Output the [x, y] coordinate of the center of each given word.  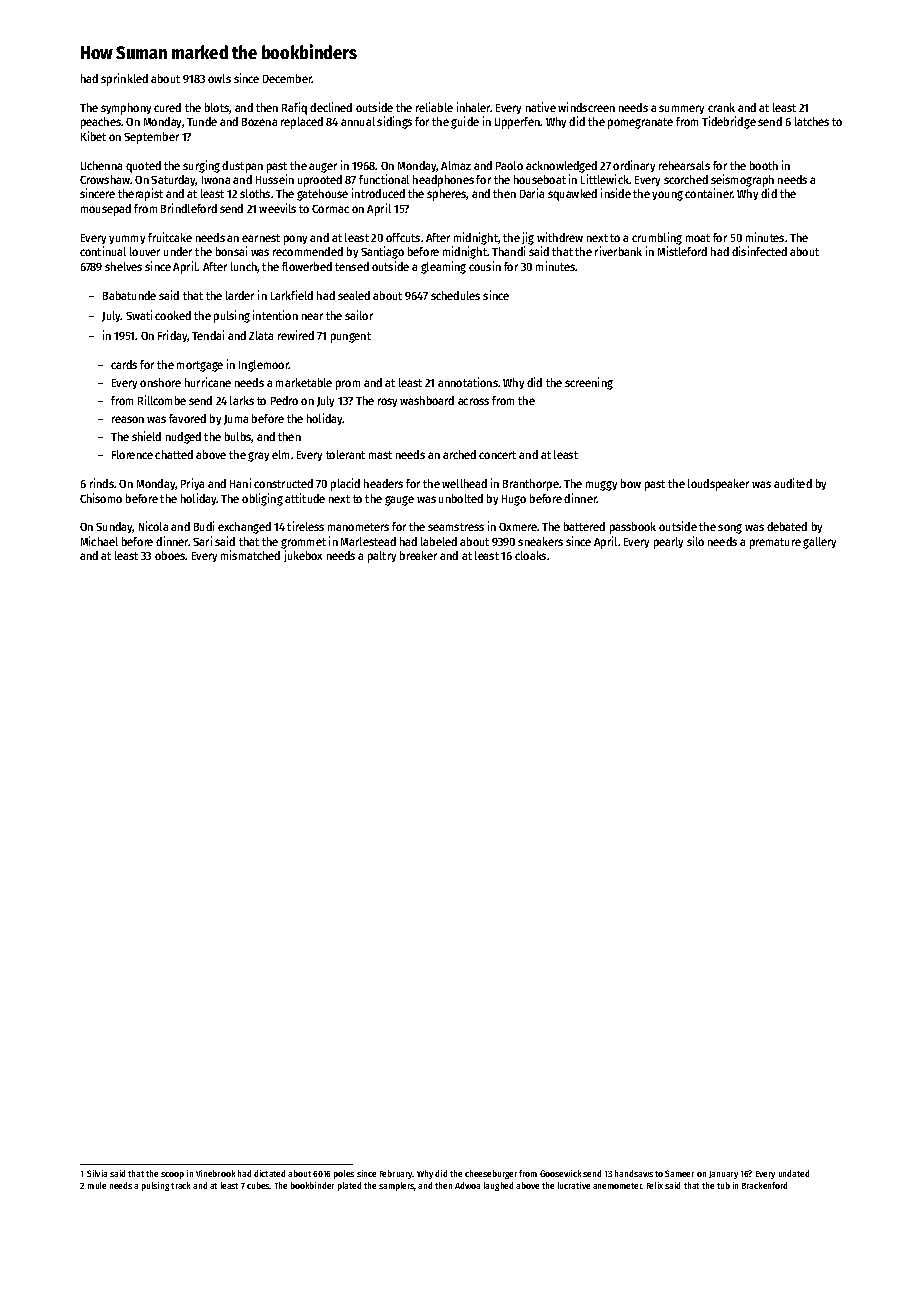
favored [187, 418]
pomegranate [640, 123]
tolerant [345, 454]
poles [344, 1174]
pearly [668, 543]
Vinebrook [215, 1173]
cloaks [530, 555]
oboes [170, 555]
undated [794, 1173]
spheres [447, 195]
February [396, 1174]
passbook [633, 528]
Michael [99, 541]
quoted [143, 167]
